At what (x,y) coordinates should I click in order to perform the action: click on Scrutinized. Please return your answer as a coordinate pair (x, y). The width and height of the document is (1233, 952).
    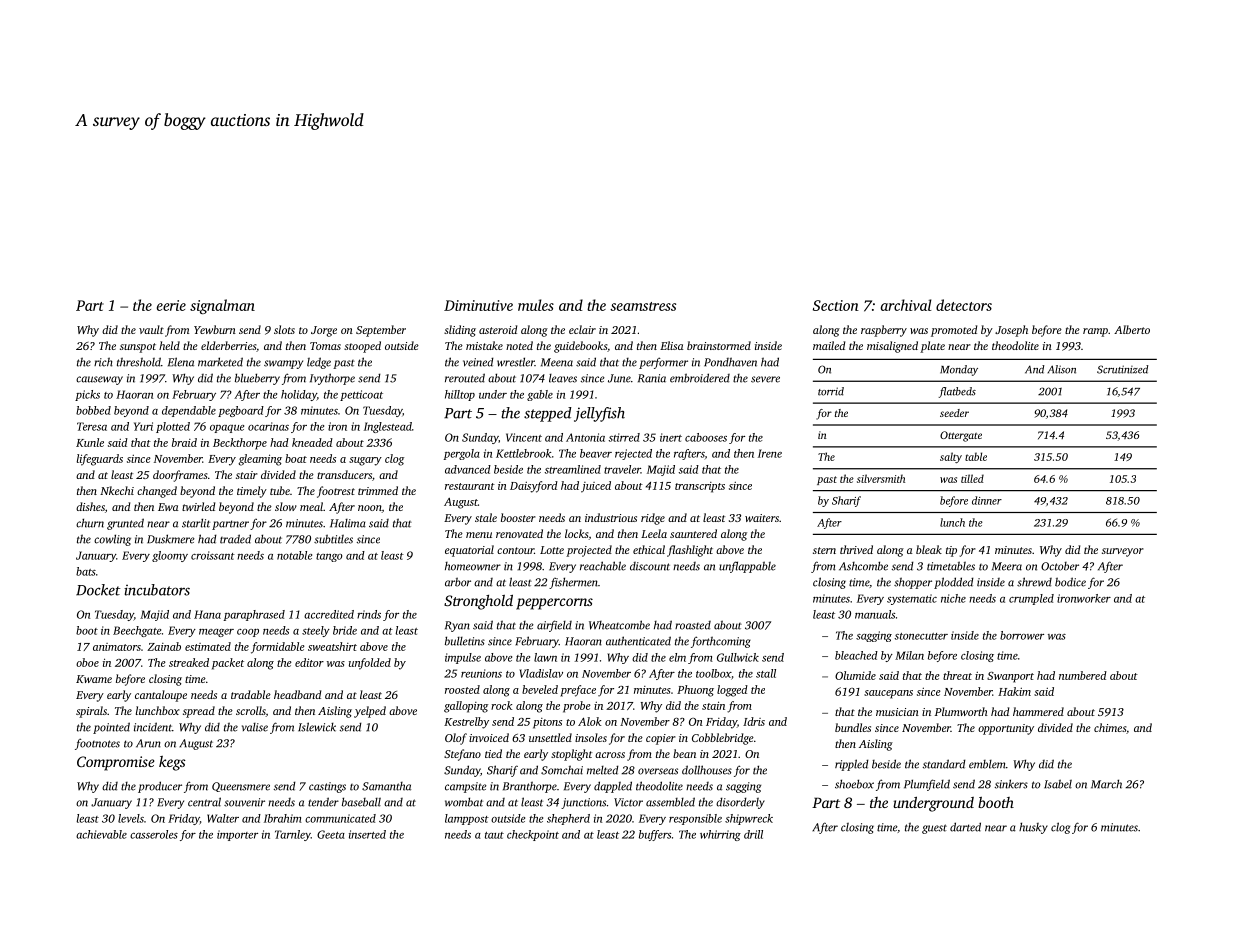
    Looking at the image, I should click on (1123, 369).
